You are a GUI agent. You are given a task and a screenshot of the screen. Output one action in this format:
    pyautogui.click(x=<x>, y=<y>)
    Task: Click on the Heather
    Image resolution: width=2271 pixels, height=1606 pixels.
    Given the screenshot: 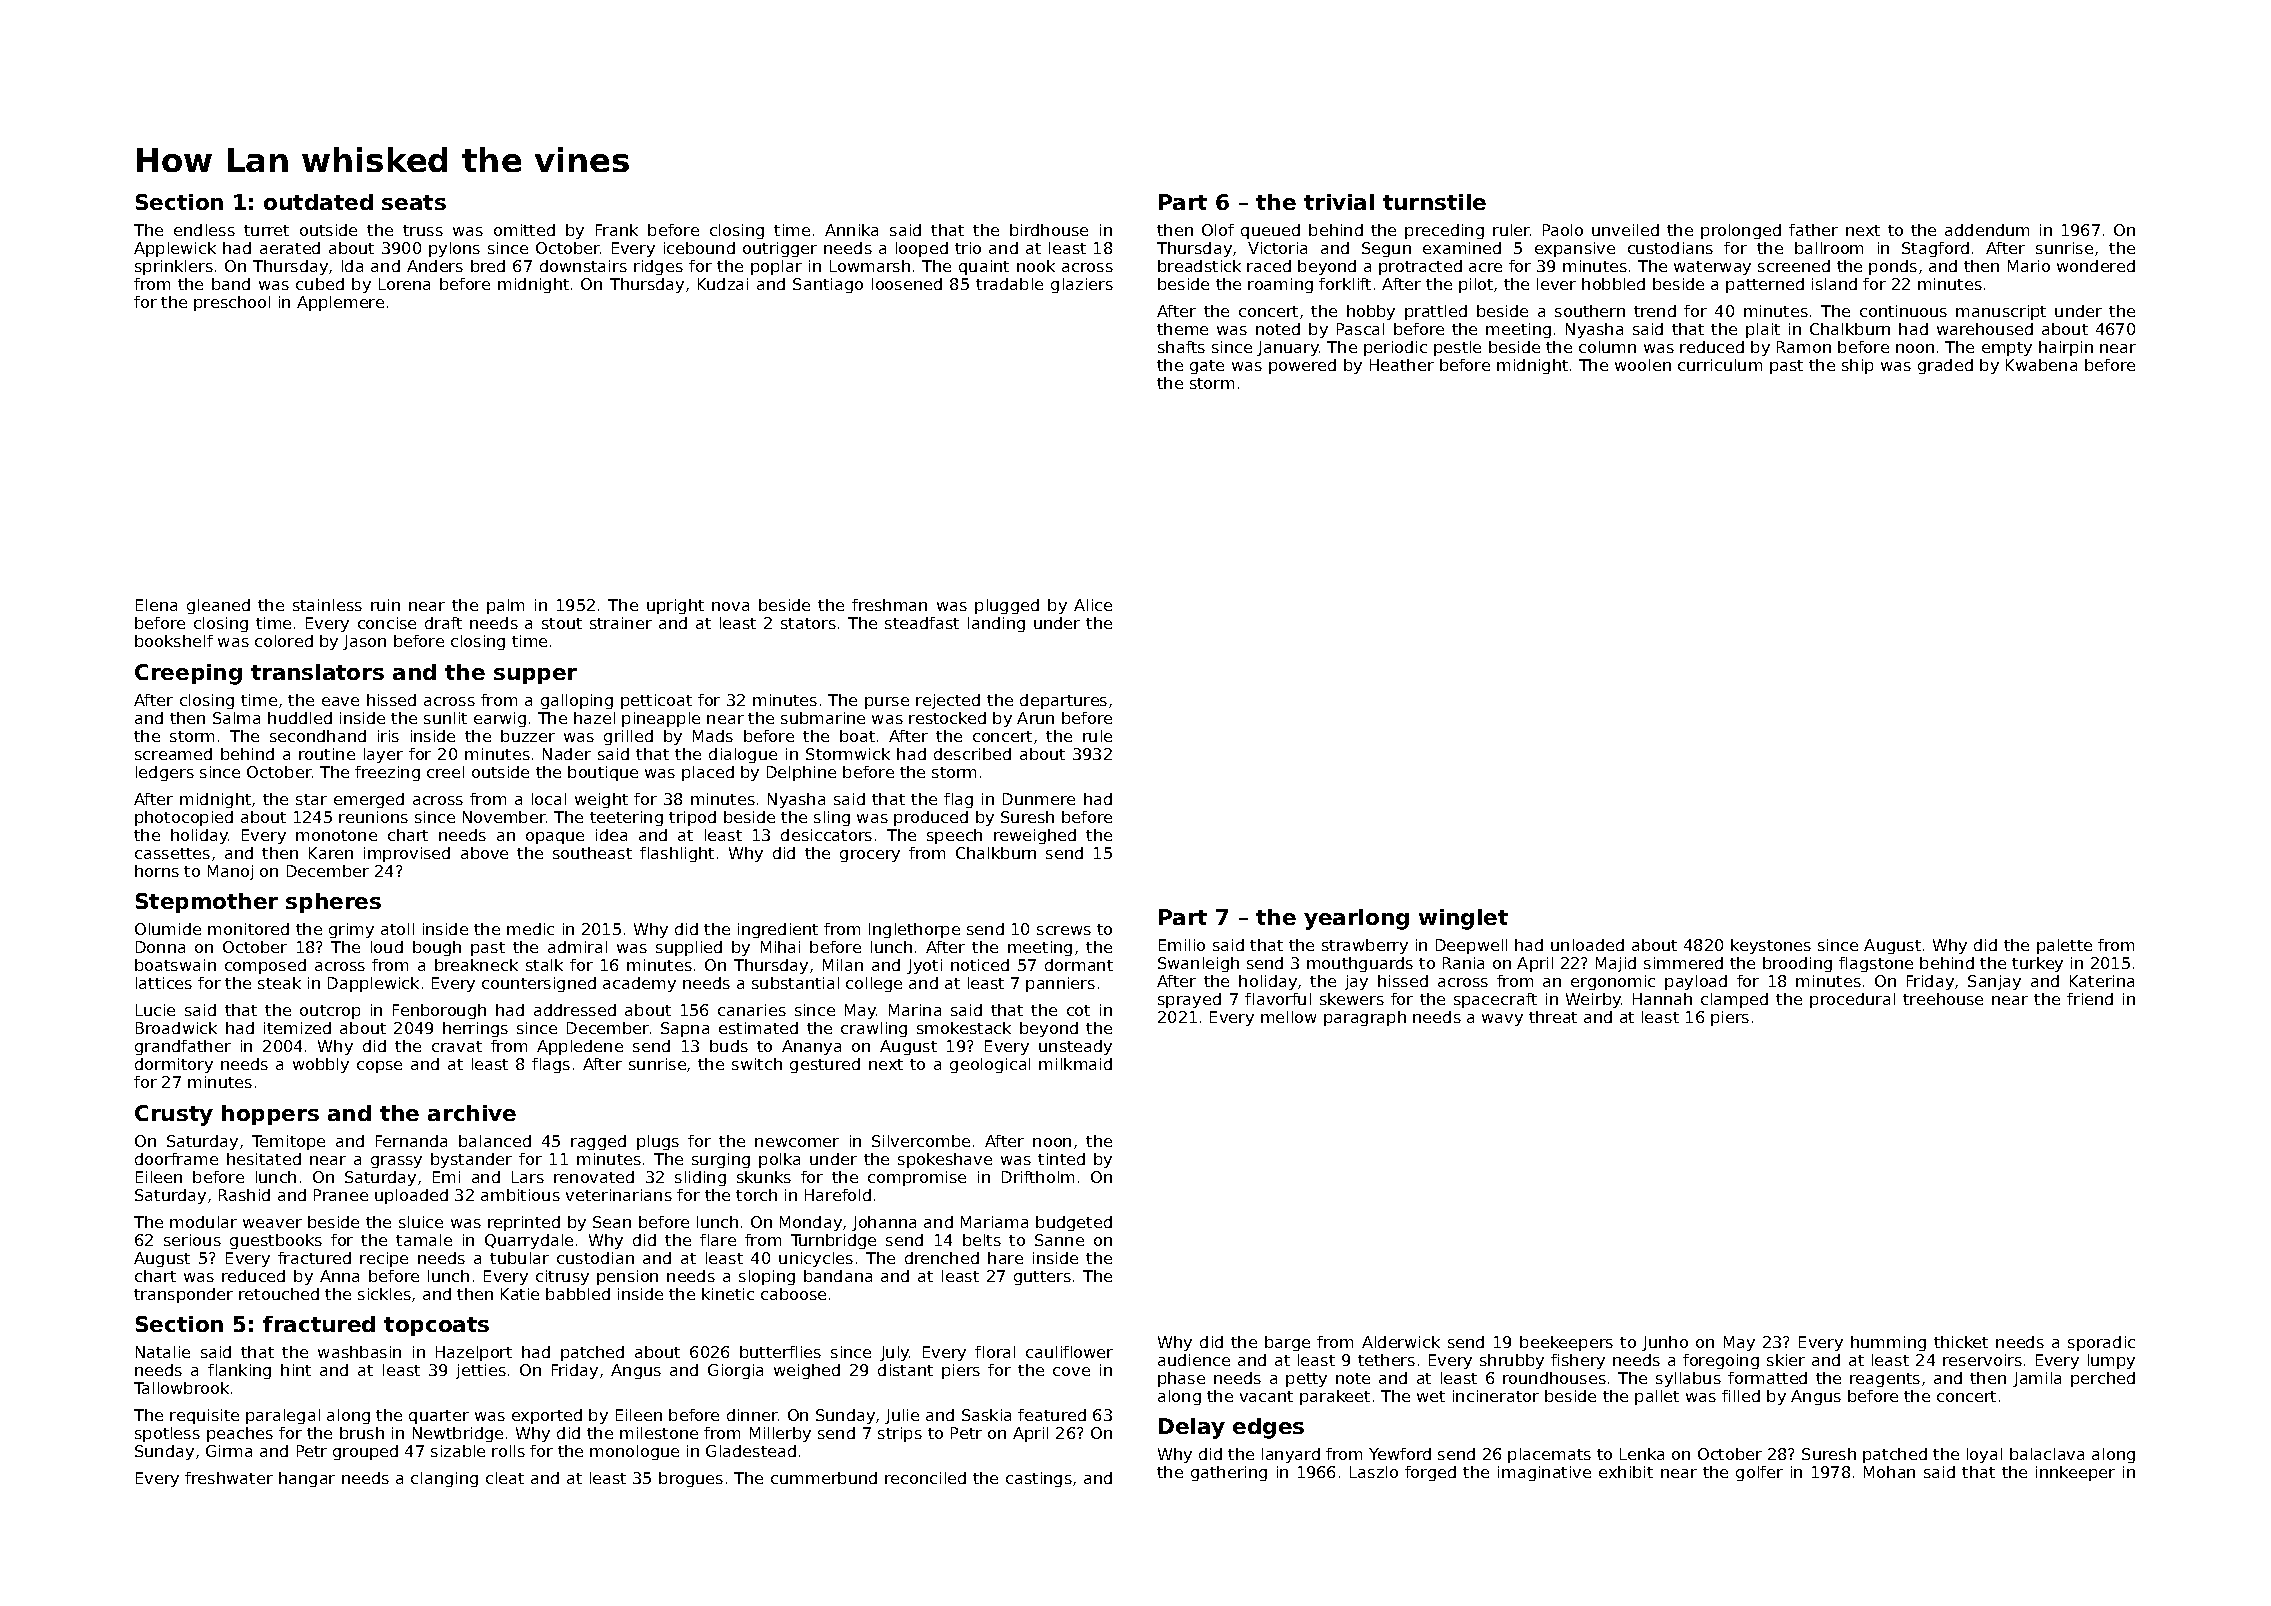 What is the action you would take?
    pyautogui.click(x=1402, y=365)
